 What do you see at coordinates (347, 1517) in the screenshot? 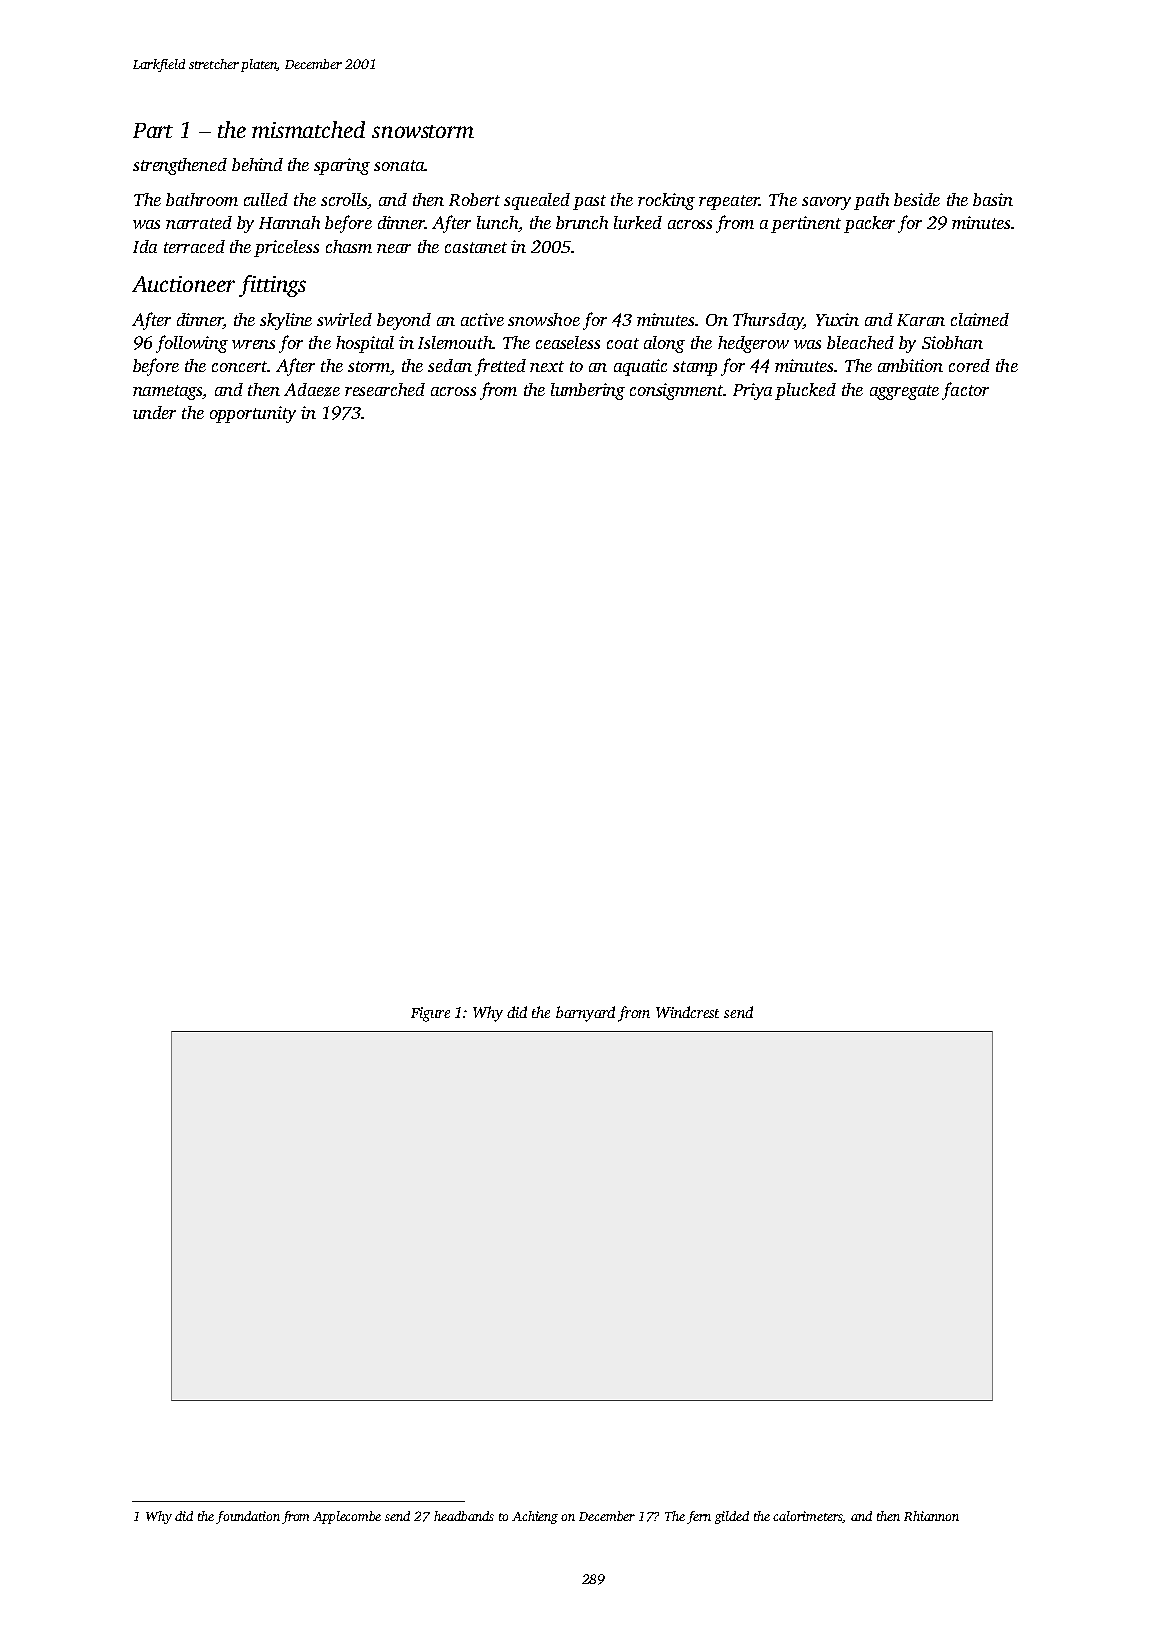
I see `Applecombe` at bounding box center [347, 1517].
